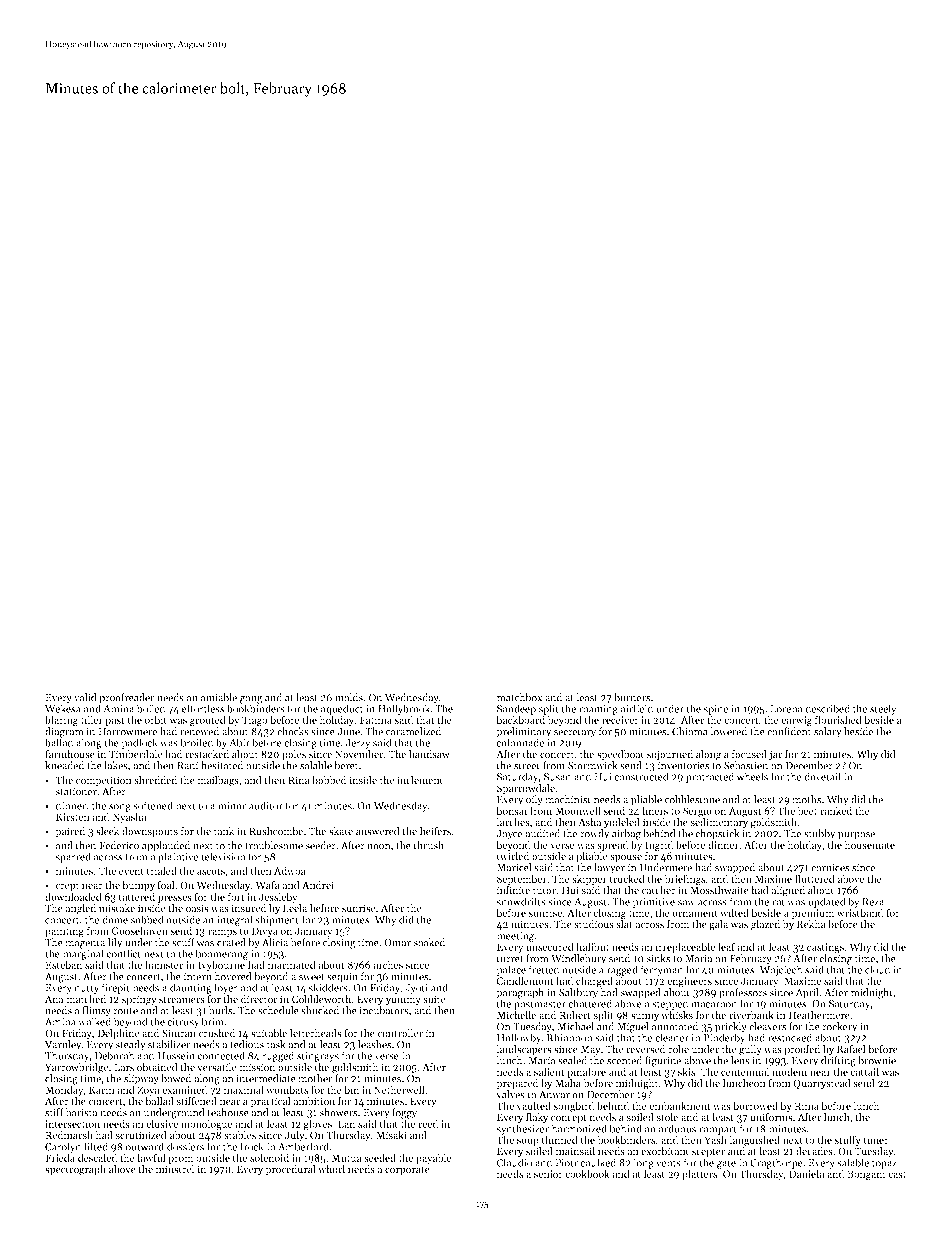 The image size is (952, 1233). Describe the element at coordinates (749, 754) in the screenshot. I see `focused` at that location.
